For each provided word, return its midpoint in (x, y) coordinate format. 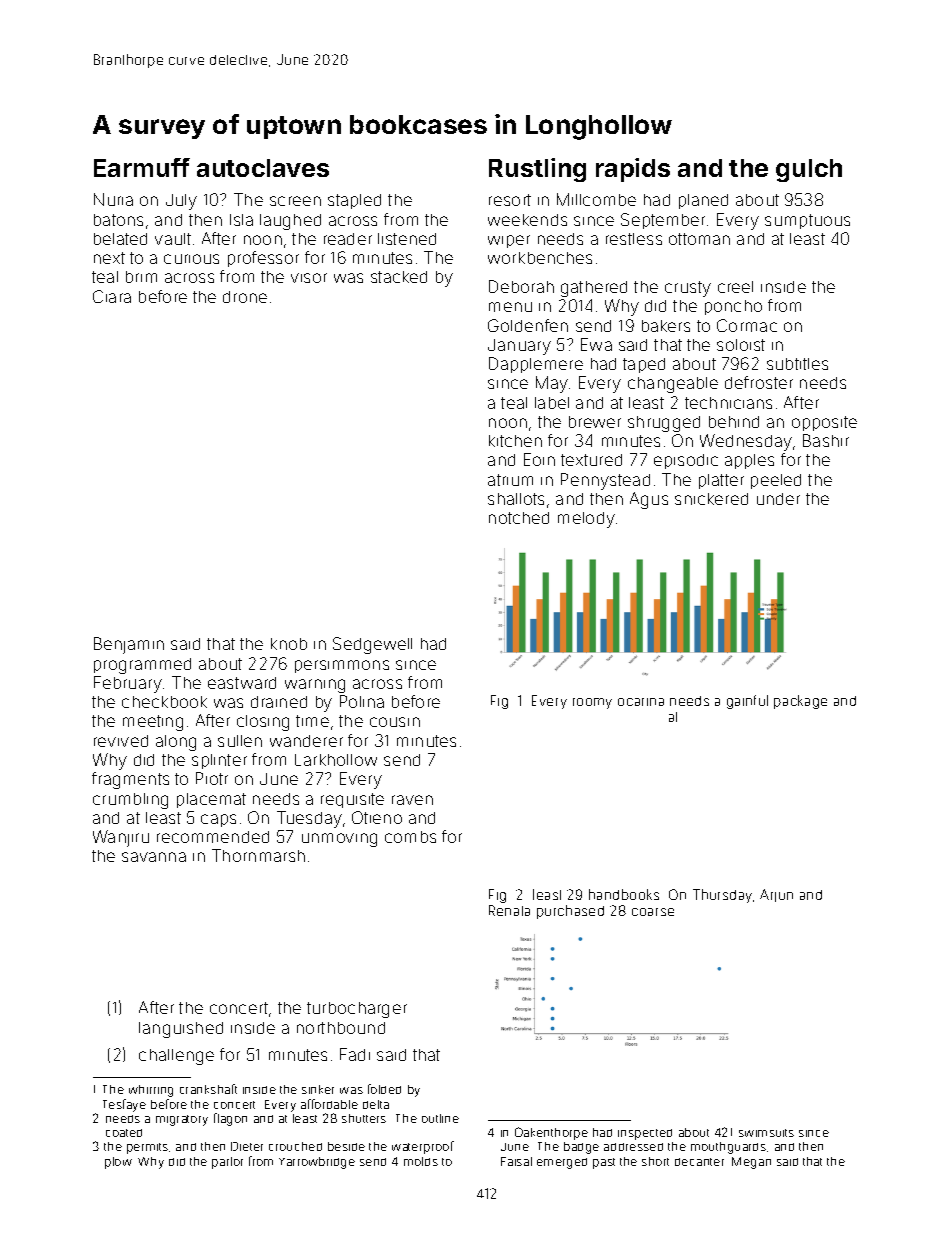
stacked (399, 277)
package (800, 702)
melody (586, 520)
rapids (633, 170)
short (655, 1161)
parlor (227, 1163)
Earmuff (142, 167)
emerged (562, 1163)
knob (289, 644)
